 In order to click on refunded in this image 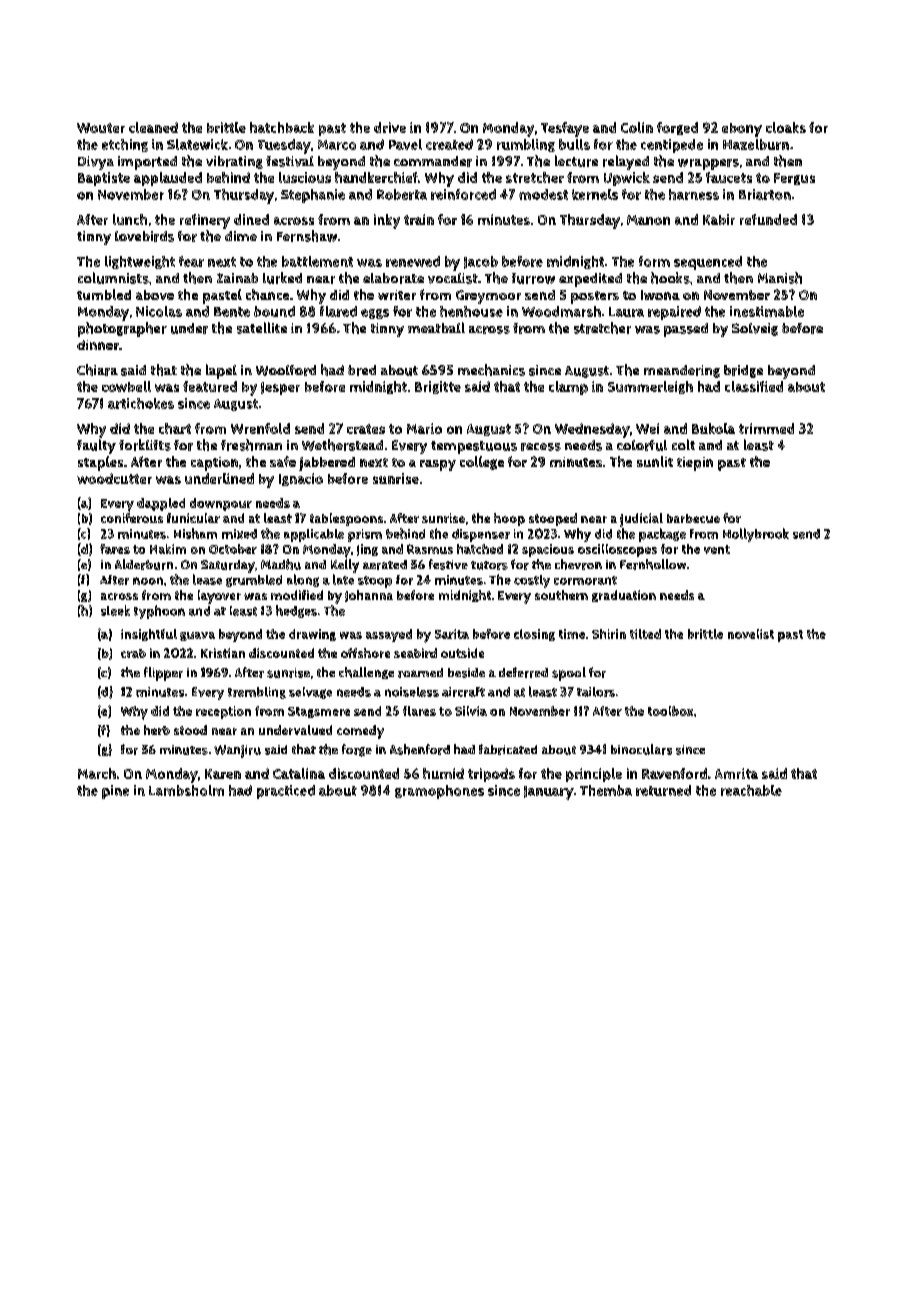, I will do `click(768, 219)`.
